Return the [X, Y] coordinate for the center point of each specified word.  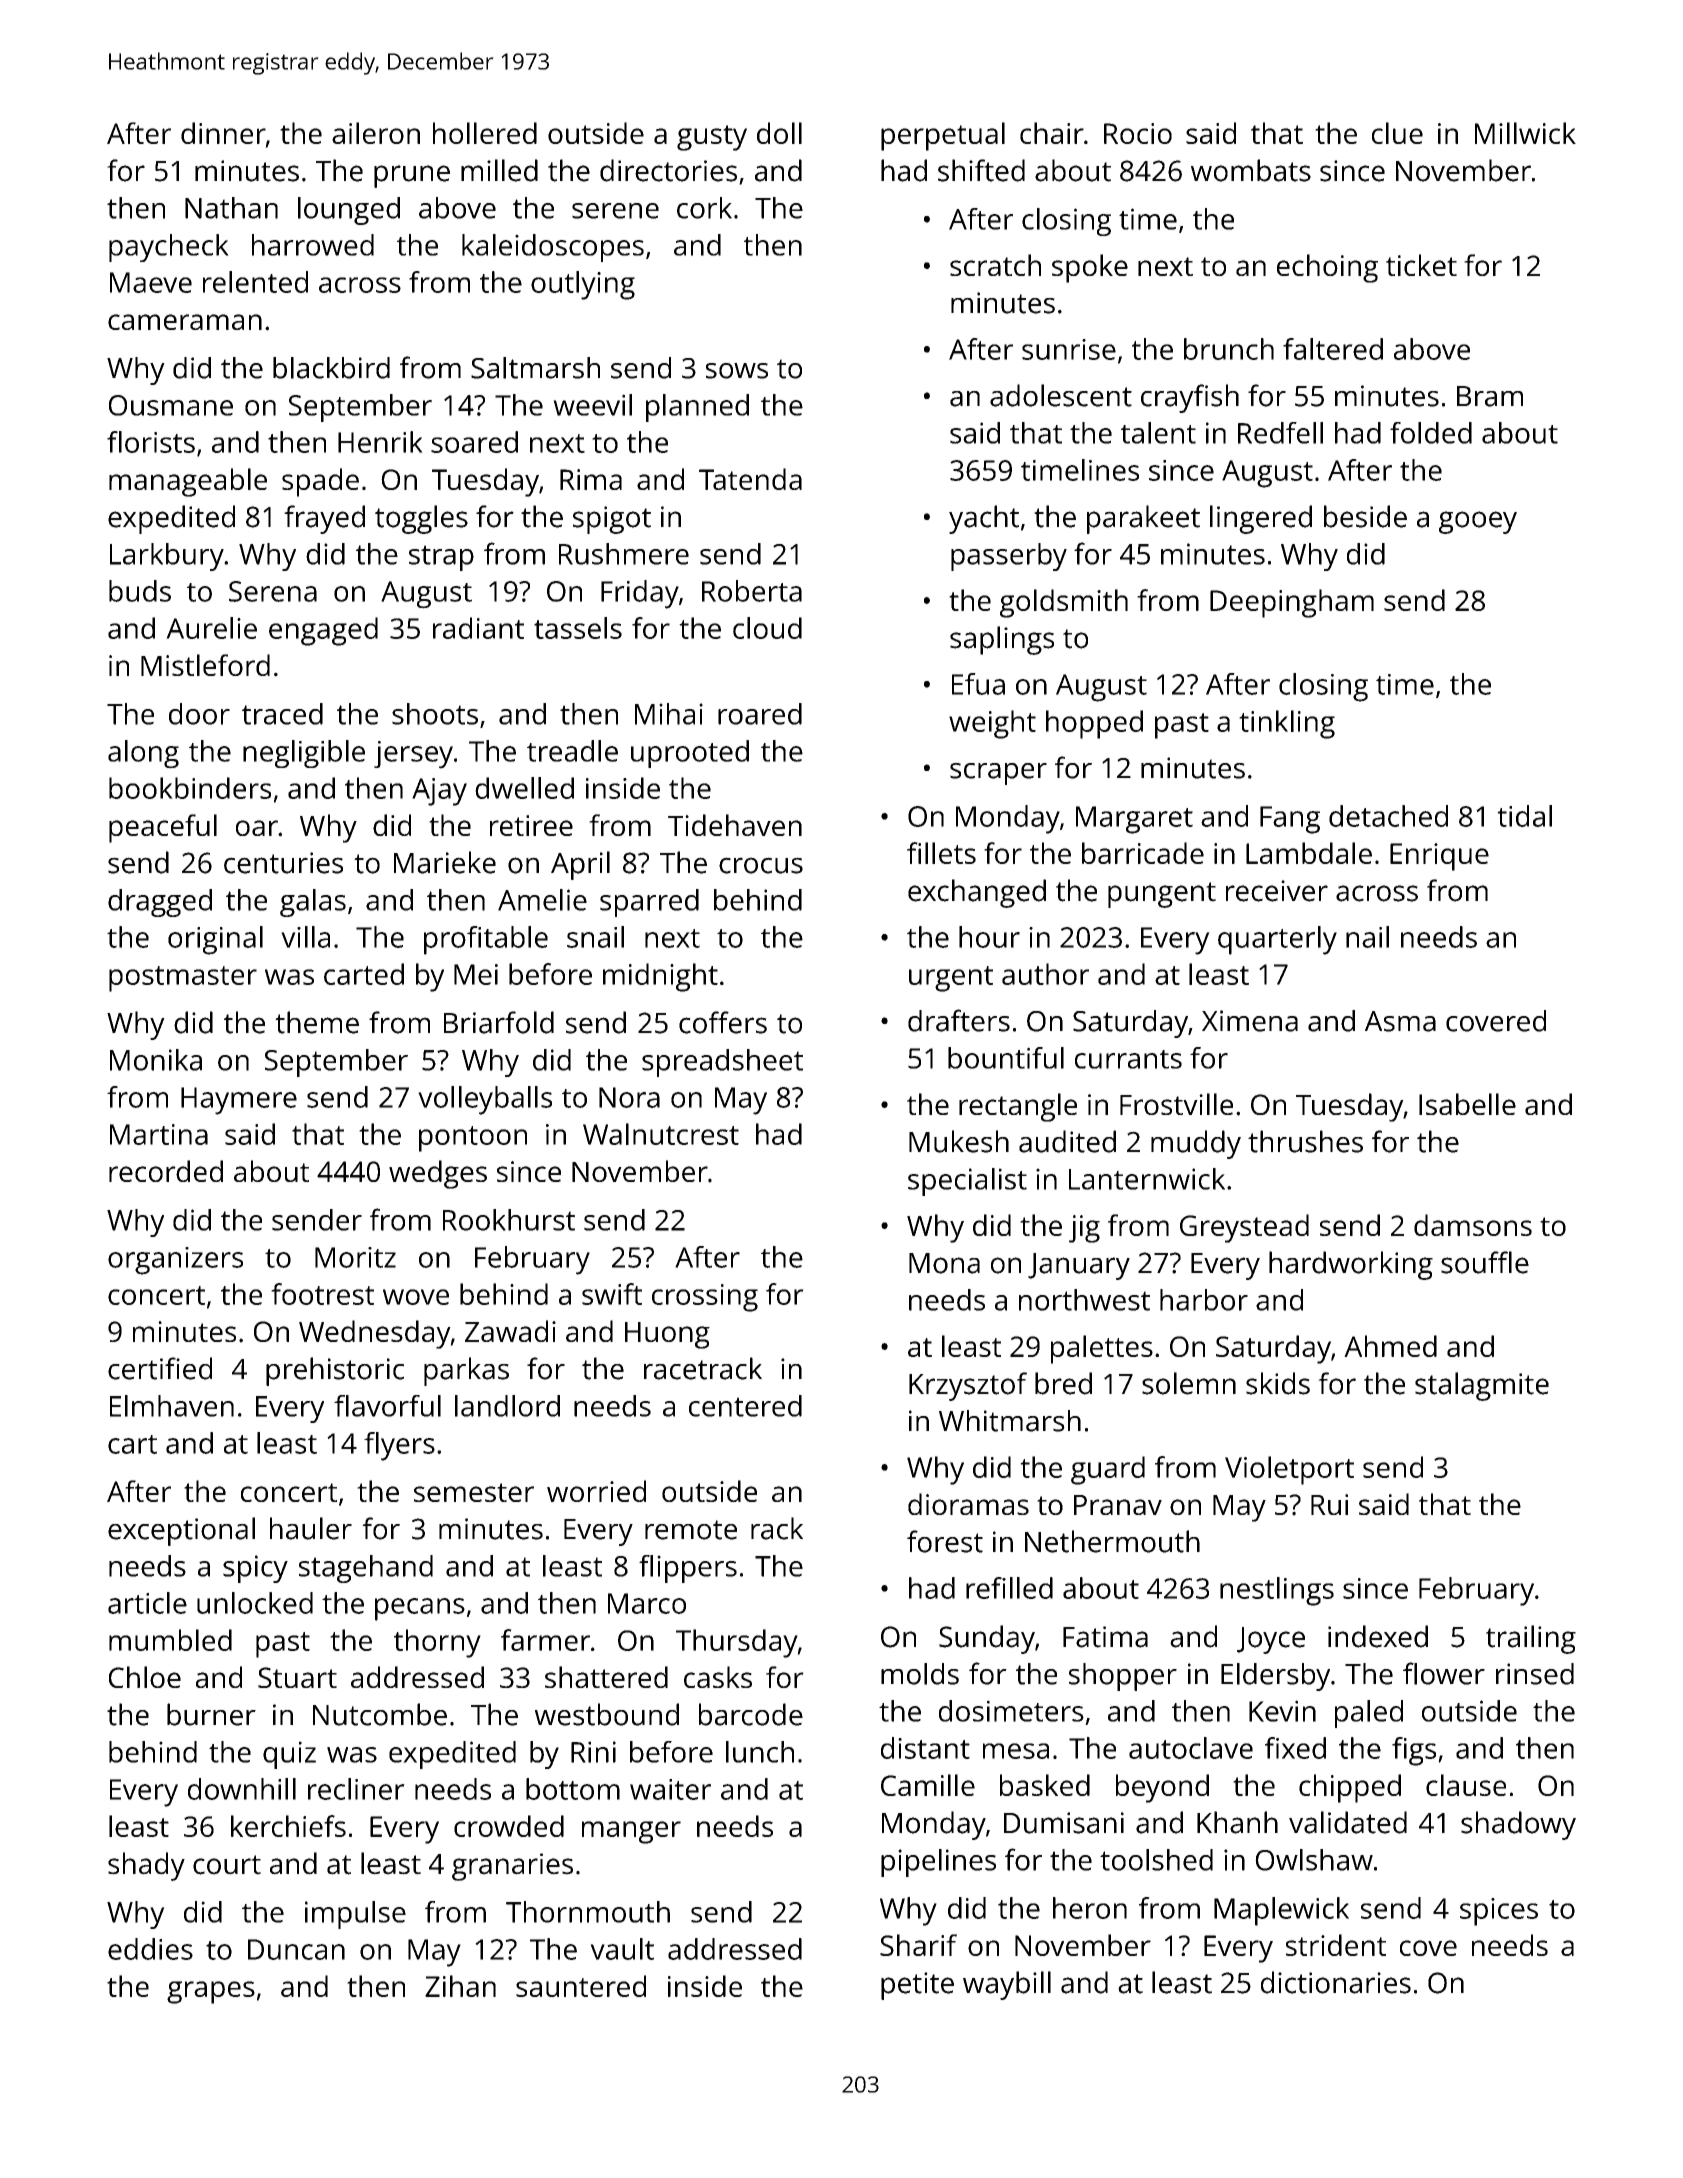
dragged [160, 903]
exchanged [977, 893]
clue [1397, 133]
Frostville [1176, 1104]
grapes [211, 1992]
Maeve [151, 282]
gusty [712, 138]
